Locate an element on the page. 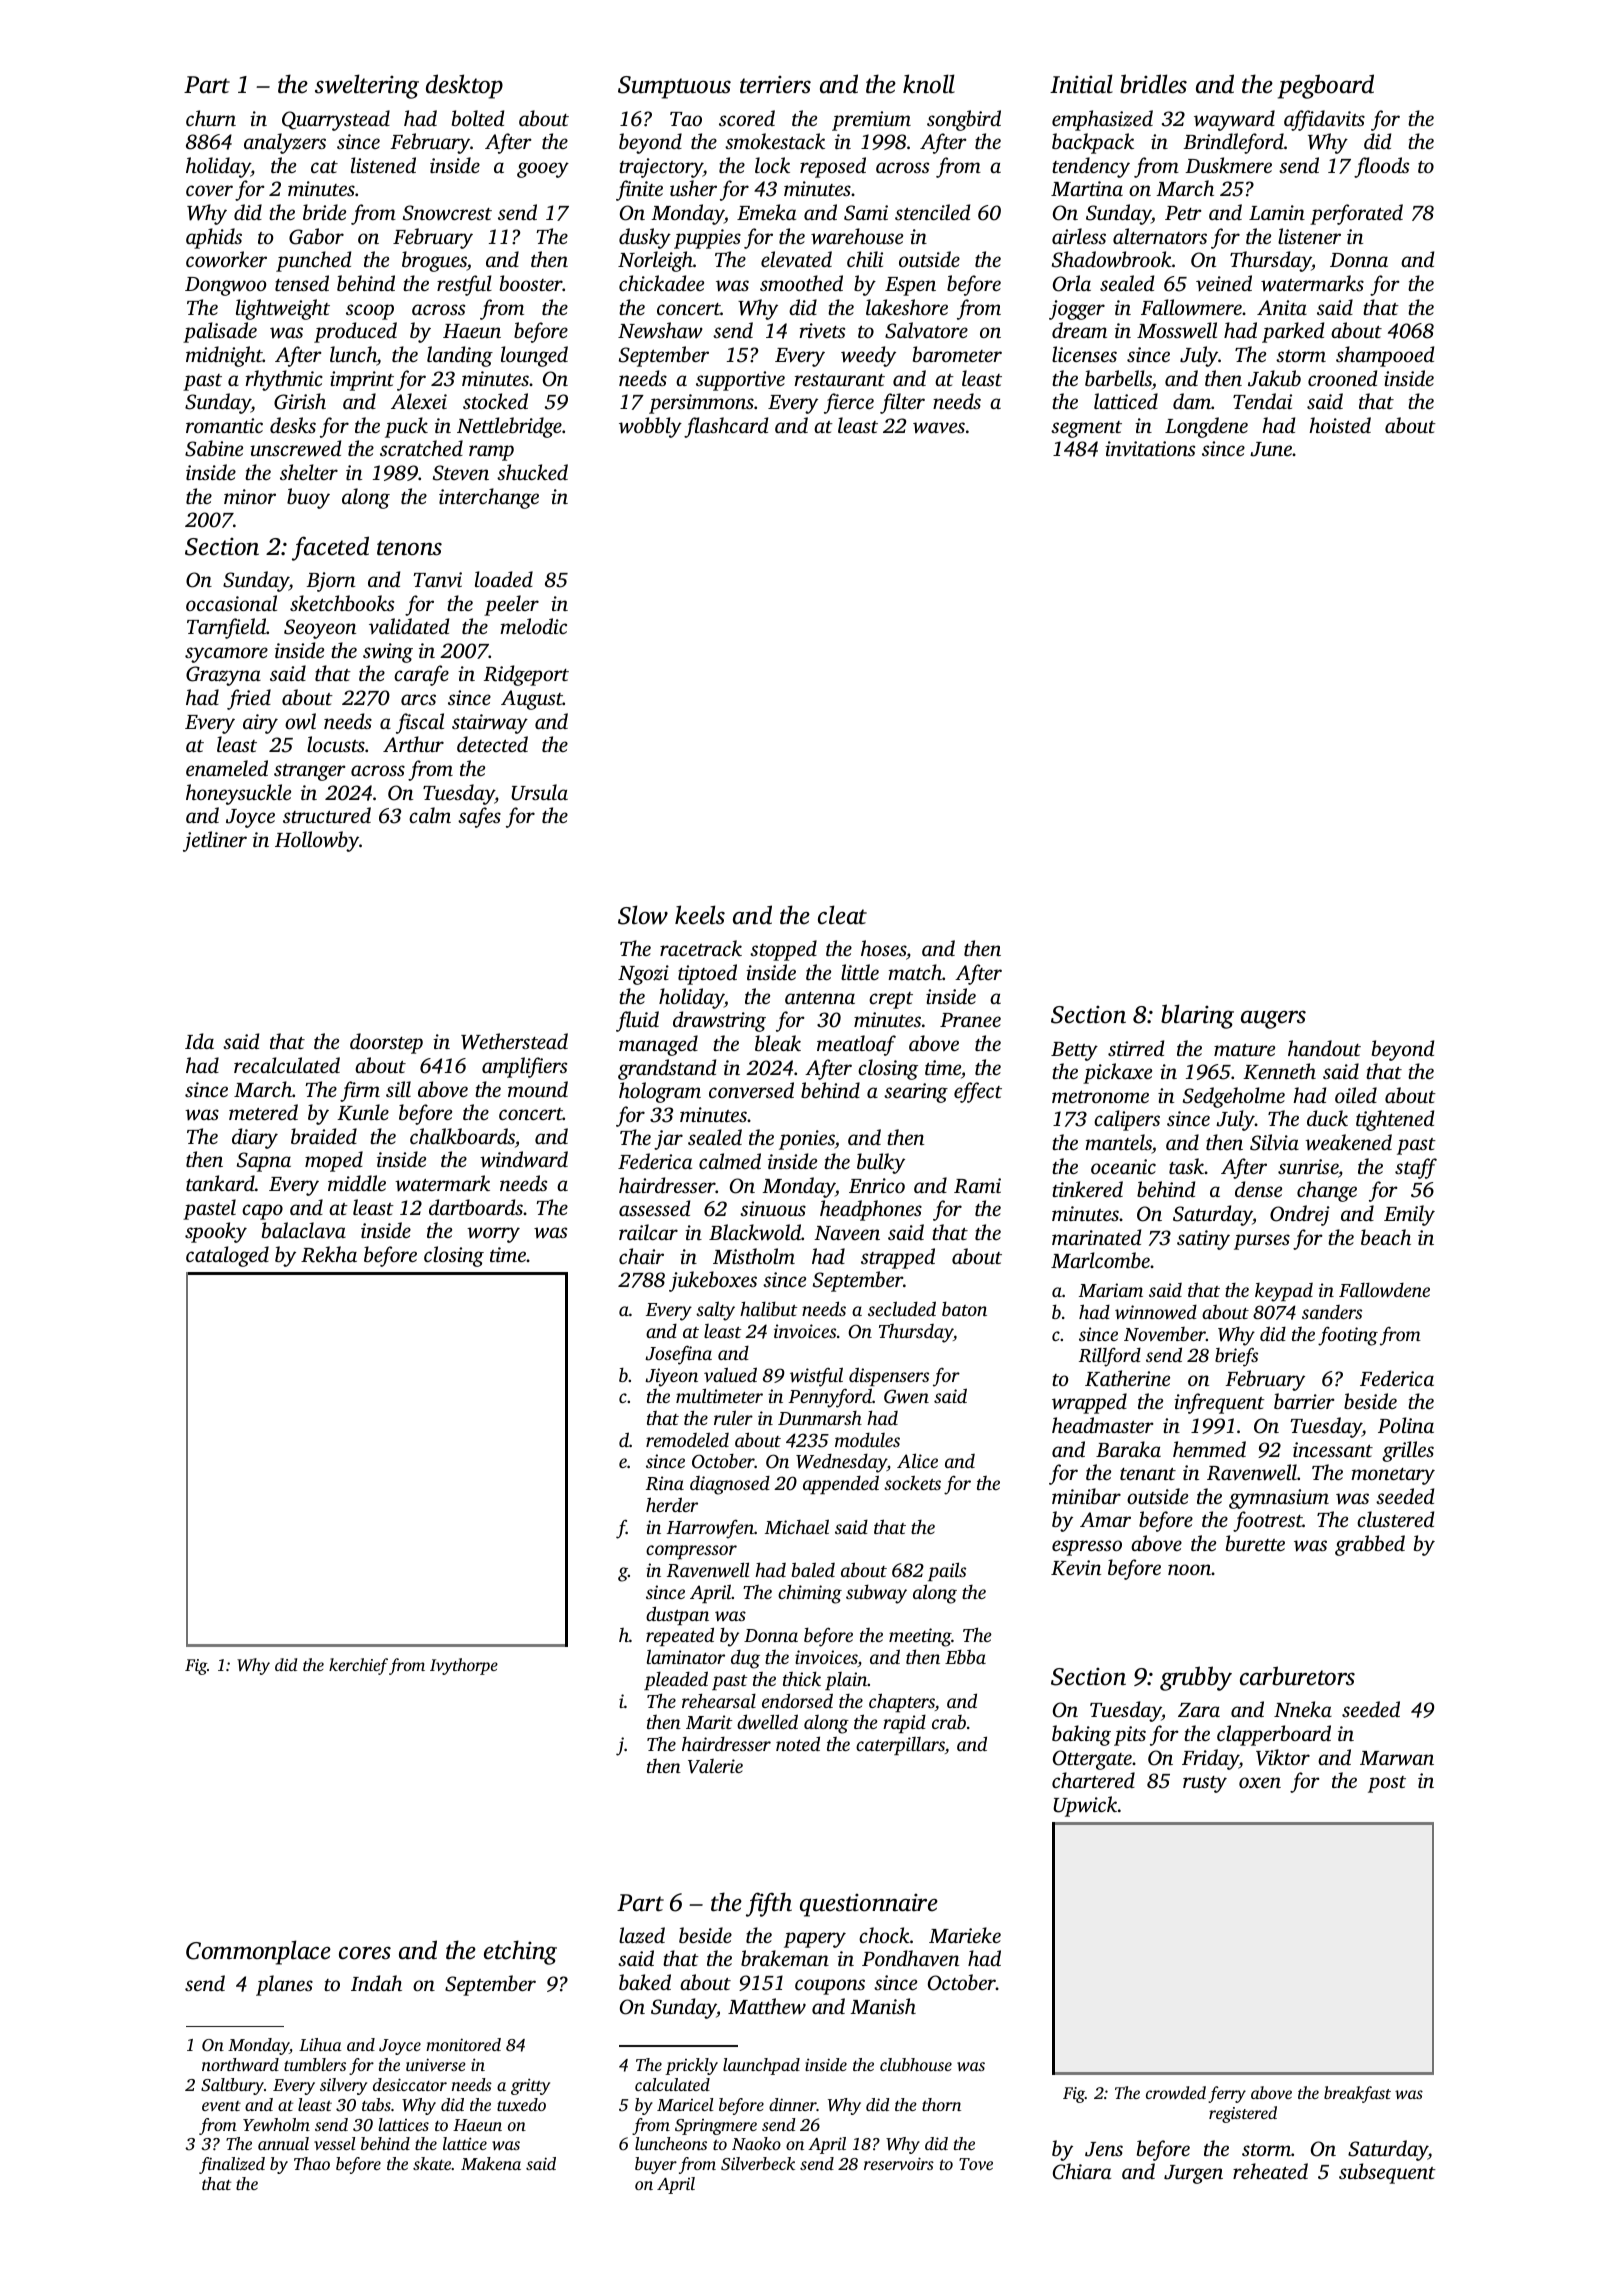 This image has height=2292, width=1620. bulky is located at coordinates (881, 1163).
